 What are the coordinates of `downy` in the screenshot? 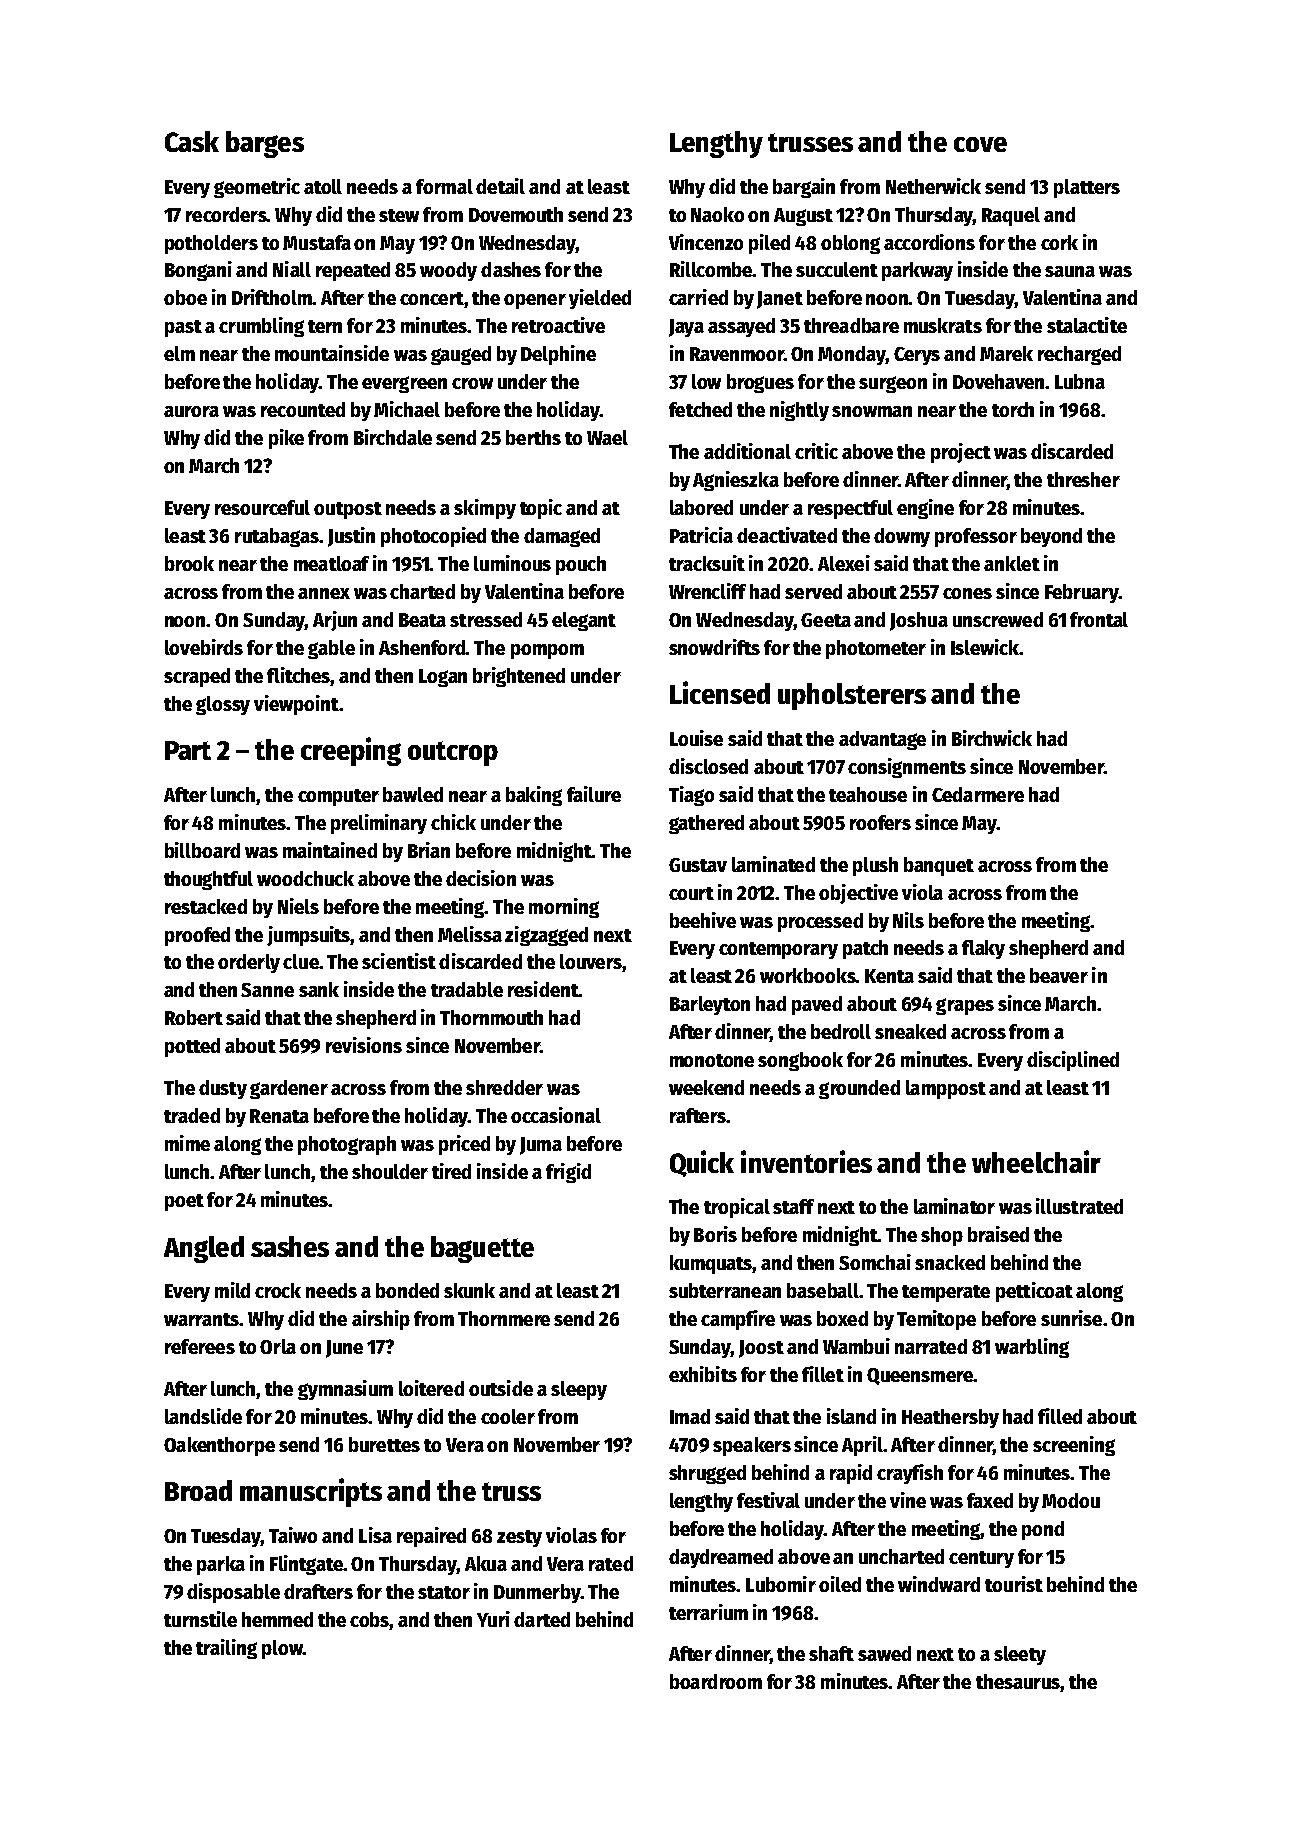 It's located at (902, 537).
